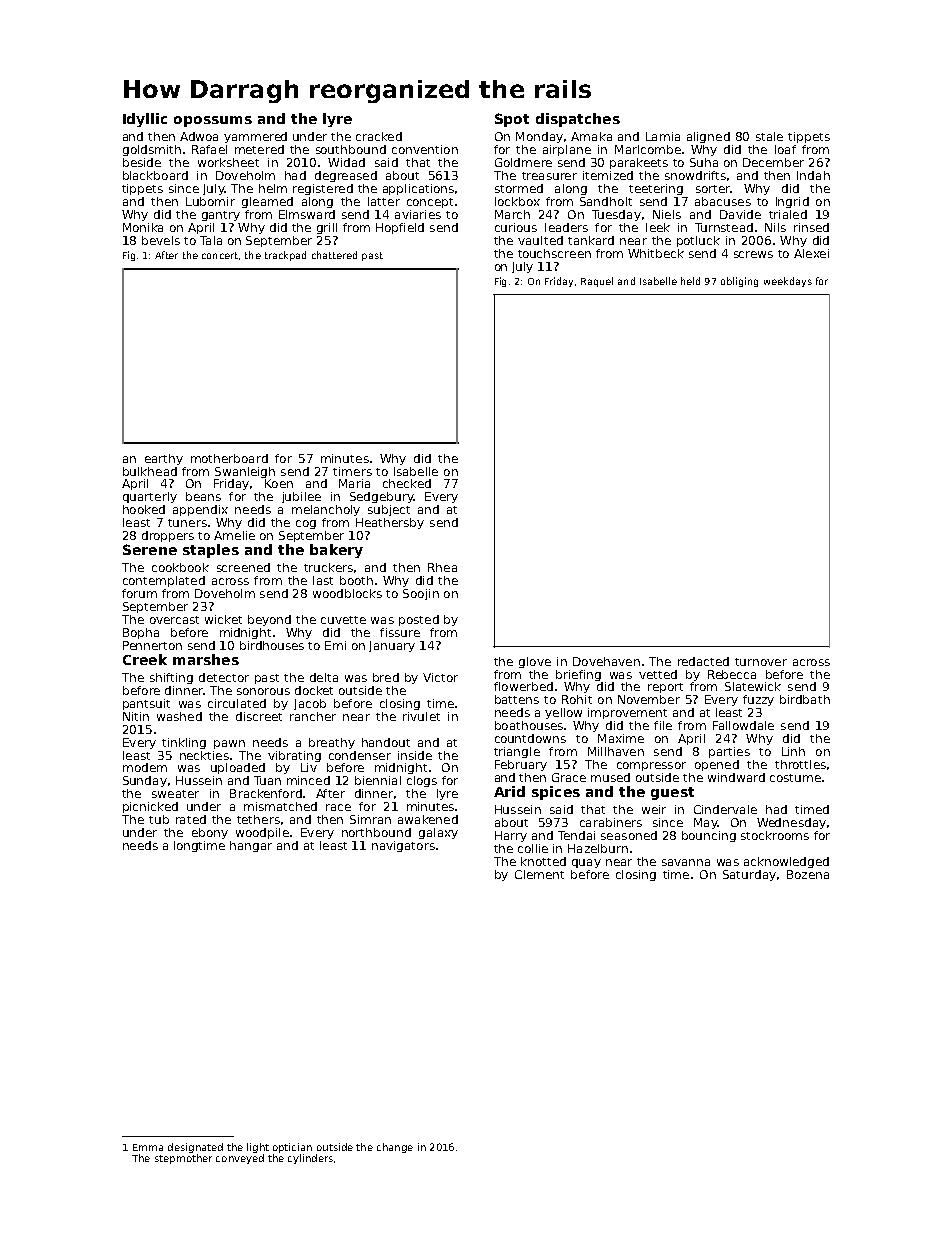 This document has width=952, height=1233. What do you see at coordinates (786, 862) in the document?
I see `acknowledged` at bounding box center [786, 862].
